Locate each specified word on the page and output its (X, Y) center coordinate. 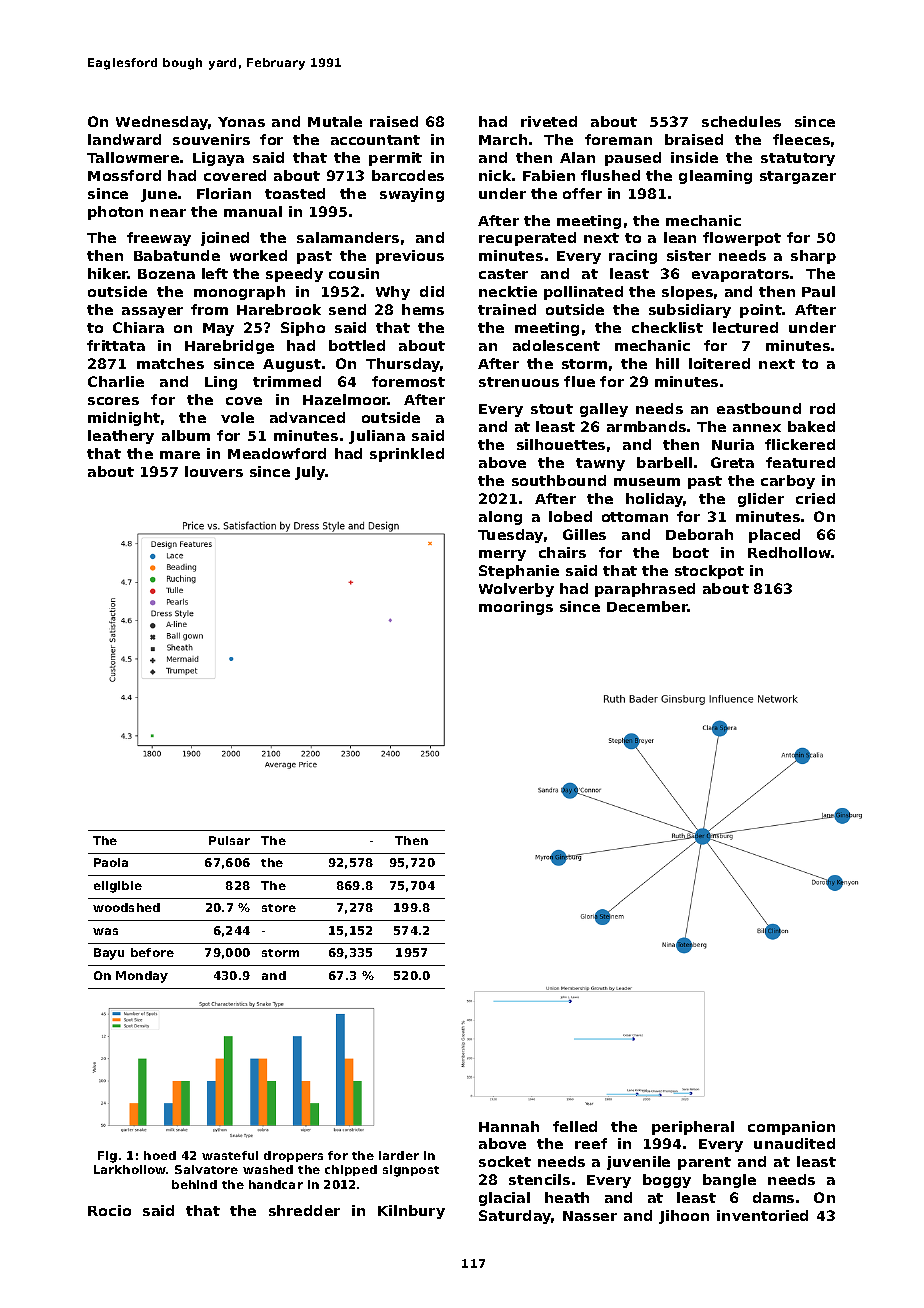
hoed (160, 1155)
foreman (618, 139)
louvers (214, 471)
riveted (549, 121)
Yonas (241, 122)
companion (791, 1128)
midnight (124, 419)
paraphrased (645, 590)
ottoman (635, 517)
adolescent (556, 345)
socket (505, 1161)
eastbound (759, 408)
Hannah (509, 1126)
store (279, 908)
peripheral (693, 1128)
